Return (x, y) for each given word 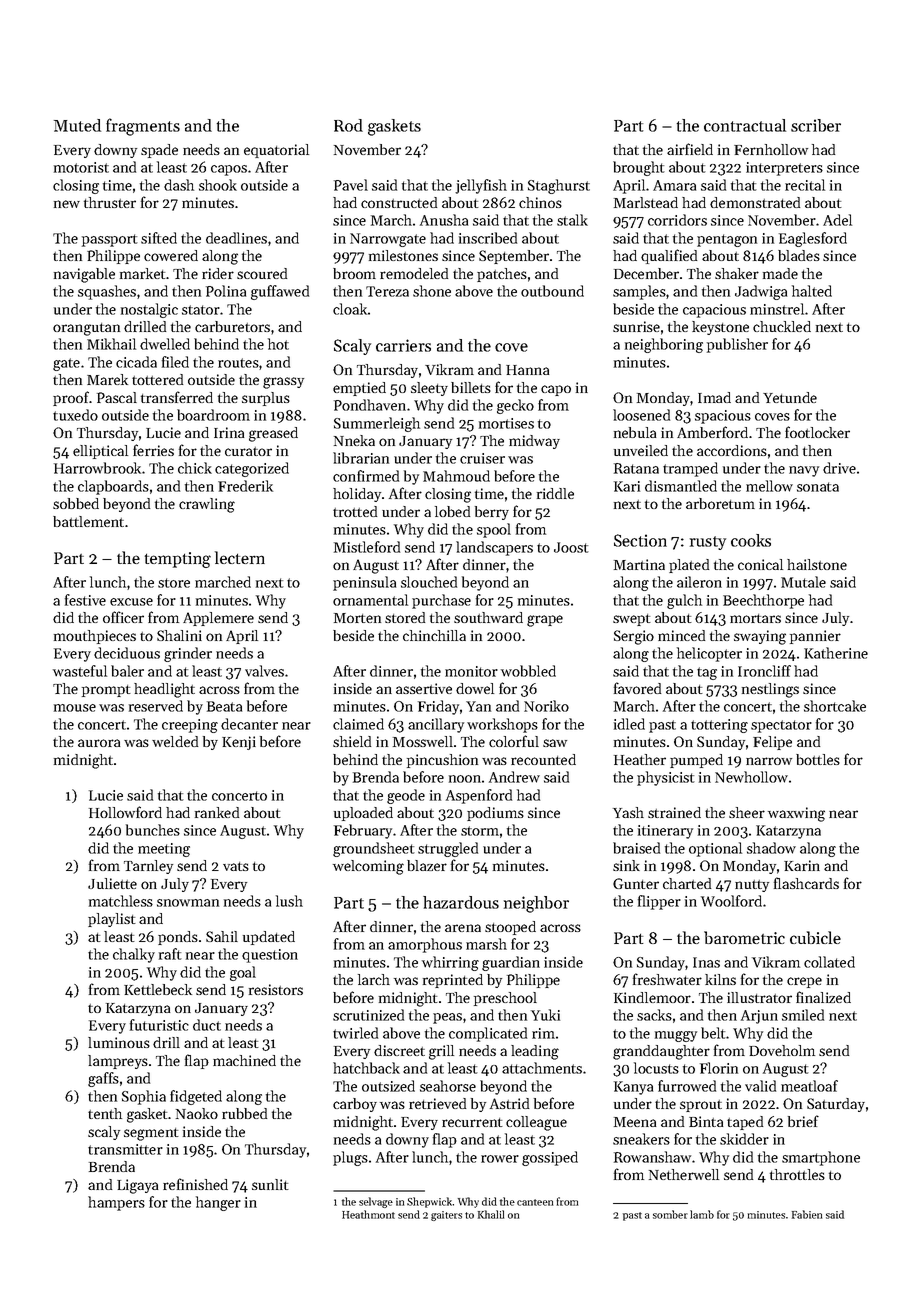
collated (829, 962)
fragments (143, 127)
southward (488, 617)
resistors (276, 989)
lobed (452, 511)
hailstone (817, 564)
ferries (153, 450)
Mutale (803, 582)
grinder (188, 654)
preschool (505, 999)
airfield (690, 149)
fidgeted (196, 1097)
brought (639, 168)
